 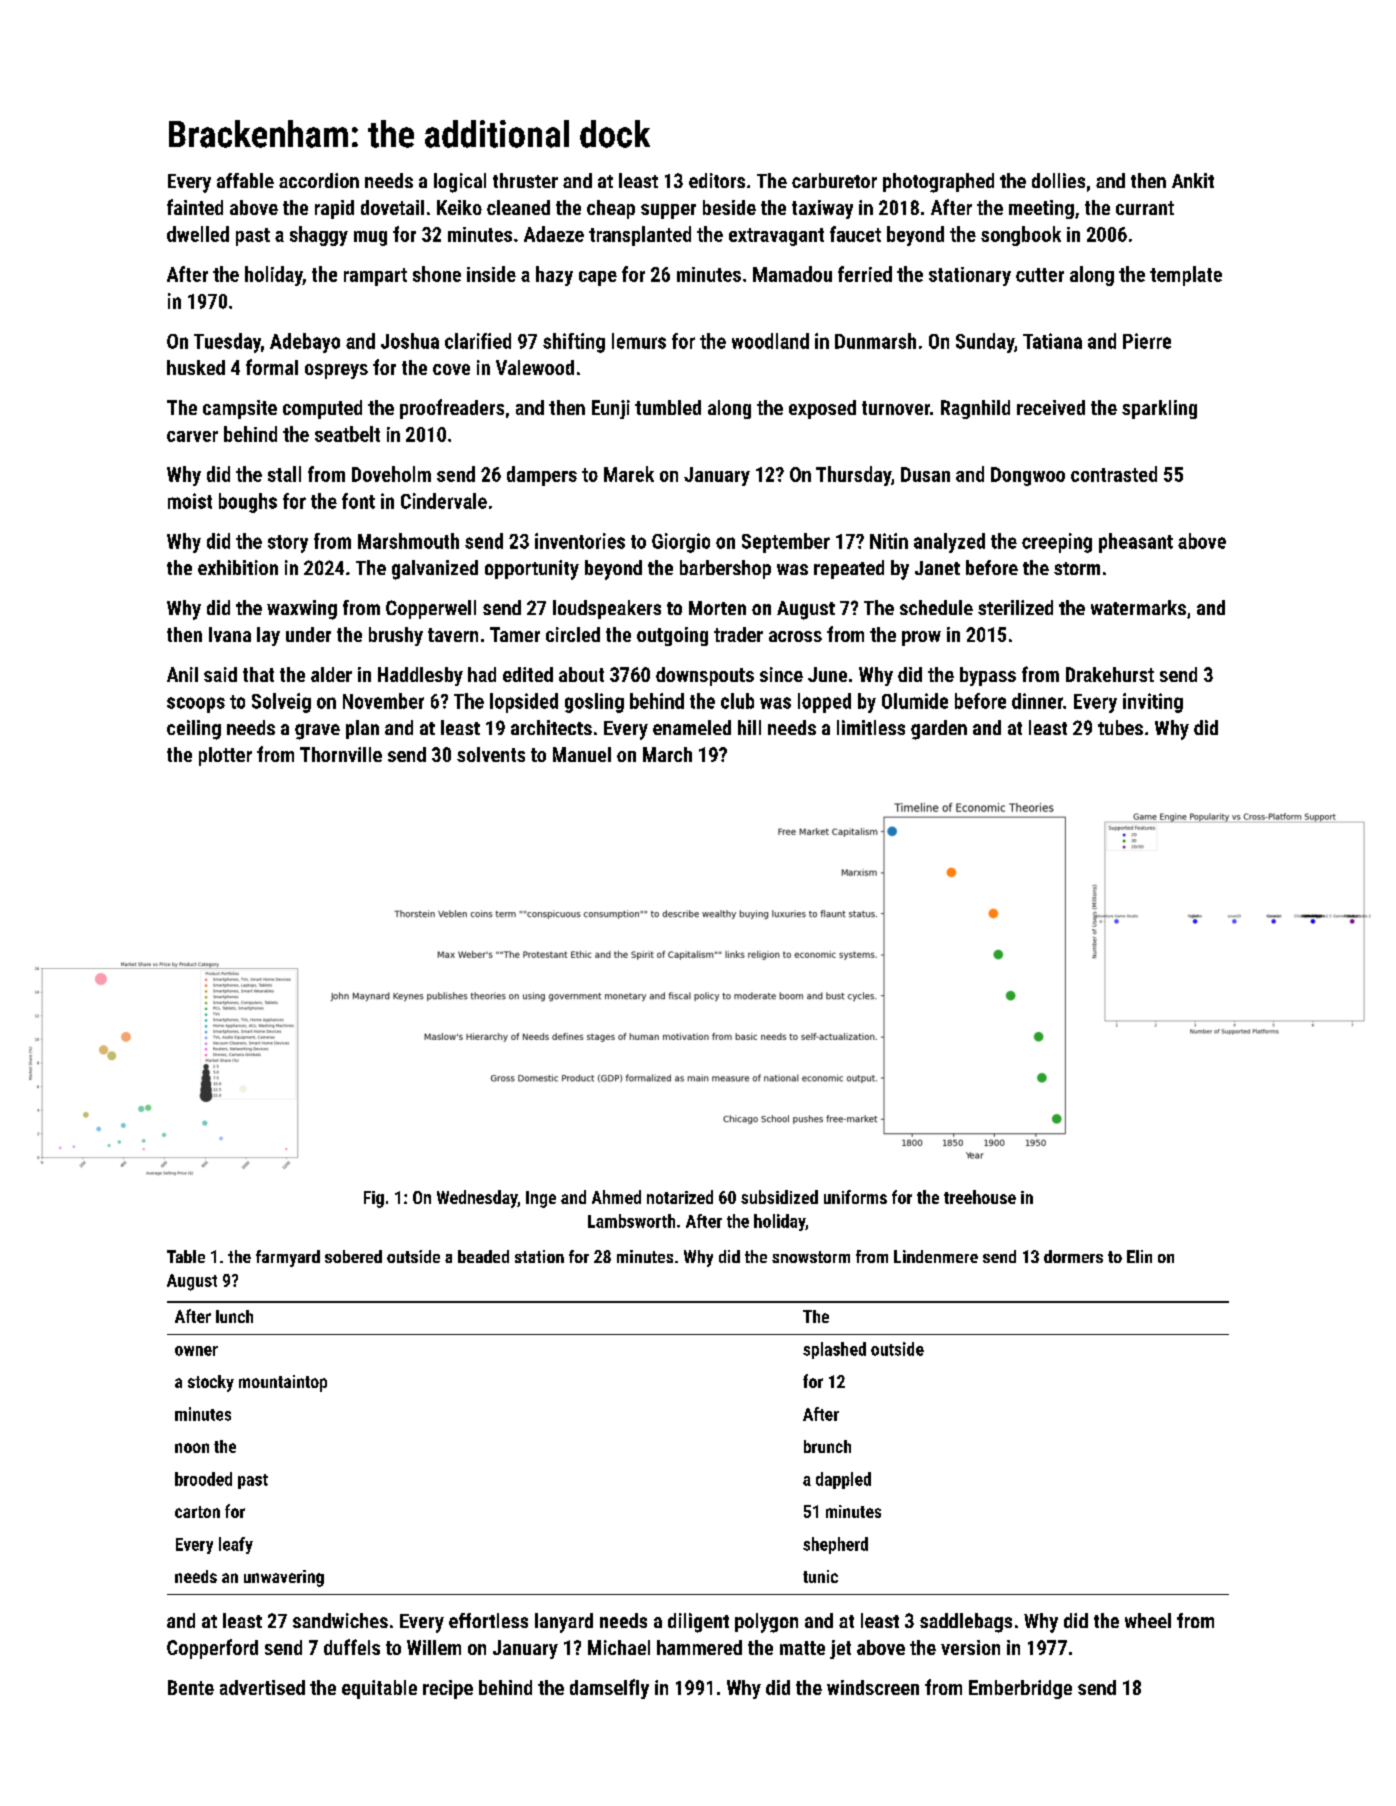 What do you see at coordinates (1148, 1620) in the screenshot?
I see `wheel` at bounding box center [1148, 1620].
